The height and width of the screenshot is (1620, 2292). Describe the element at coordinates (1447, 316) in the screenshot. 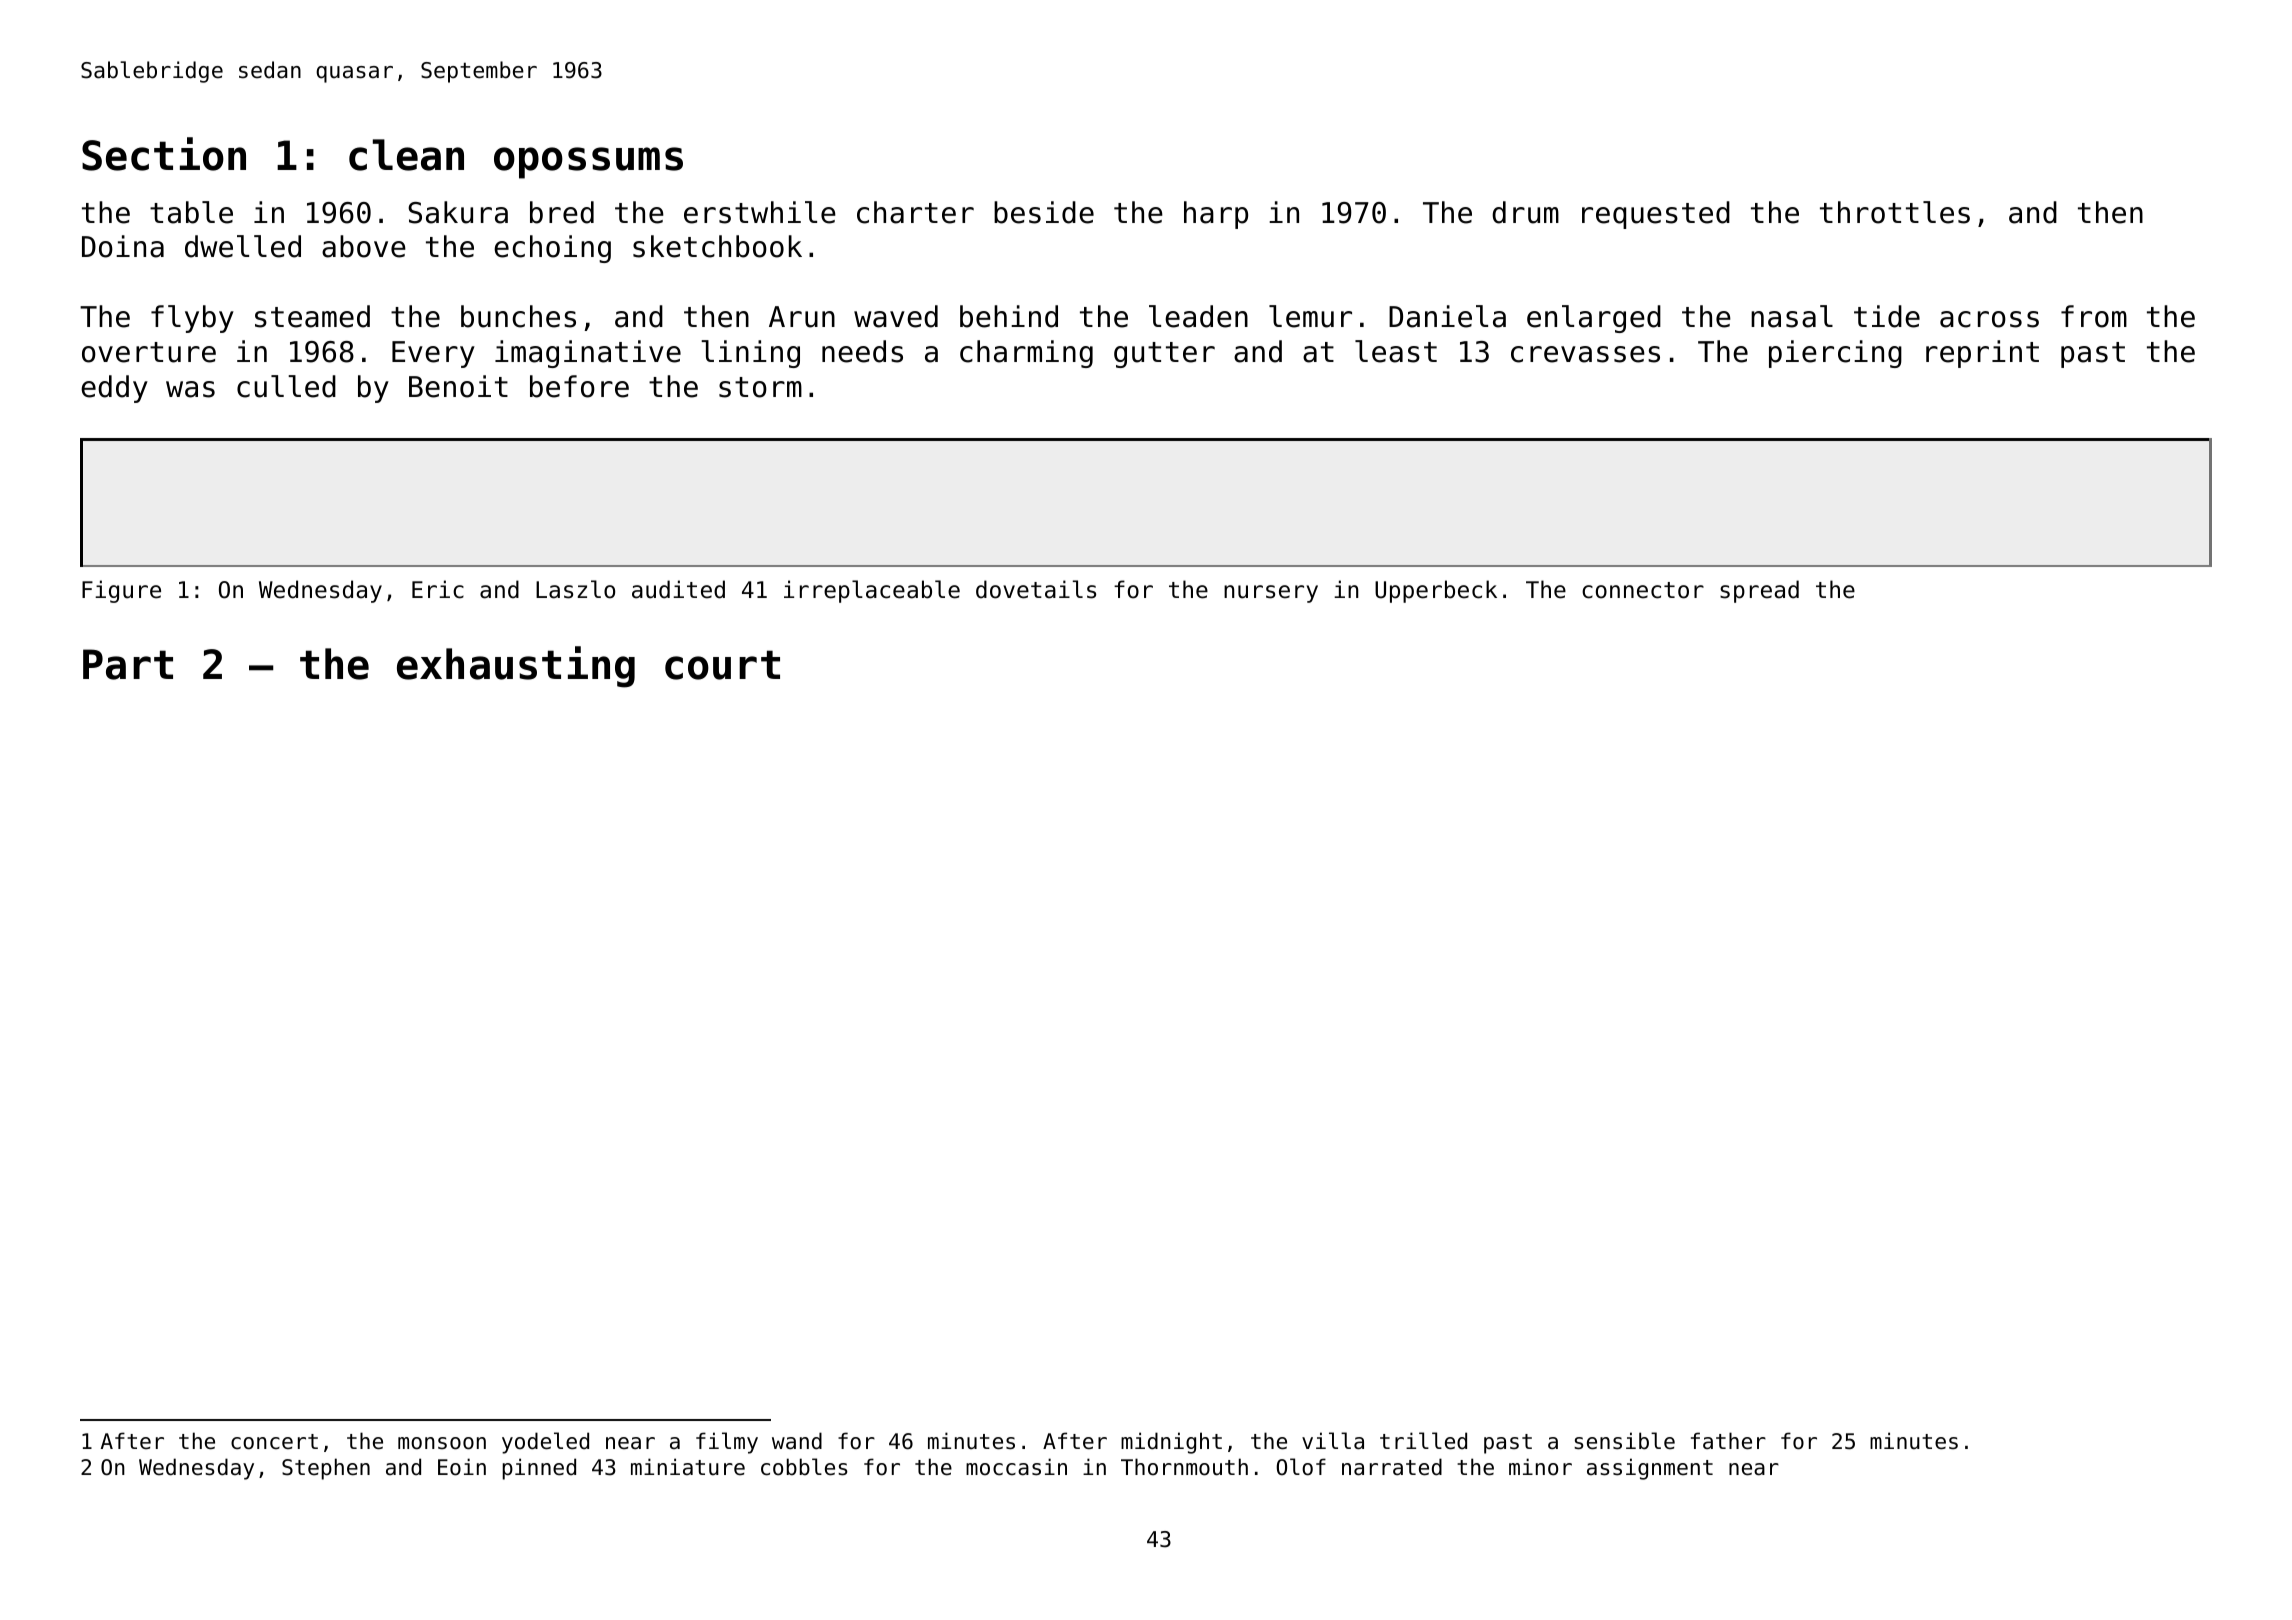

I see `Daniela` at that location.
